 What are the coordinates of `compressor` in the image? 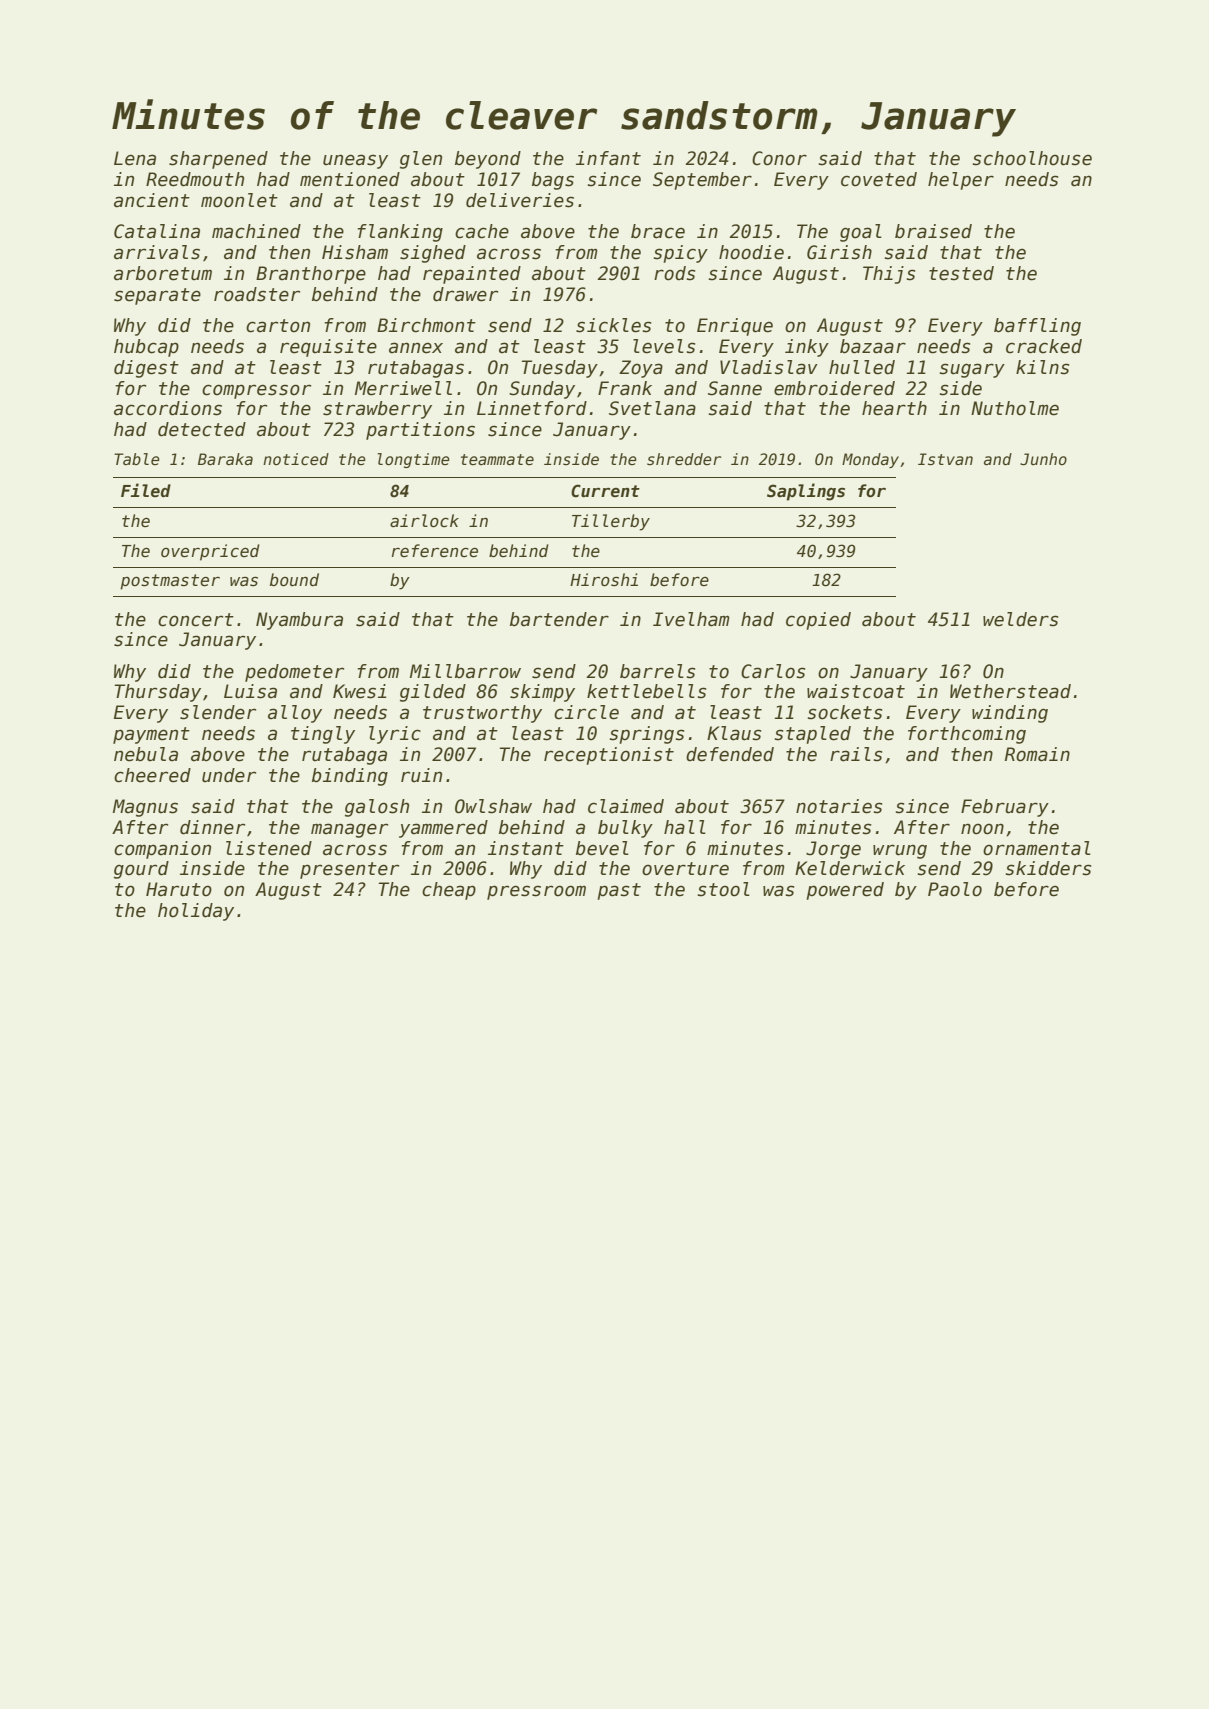 It's located at (256, 391).
